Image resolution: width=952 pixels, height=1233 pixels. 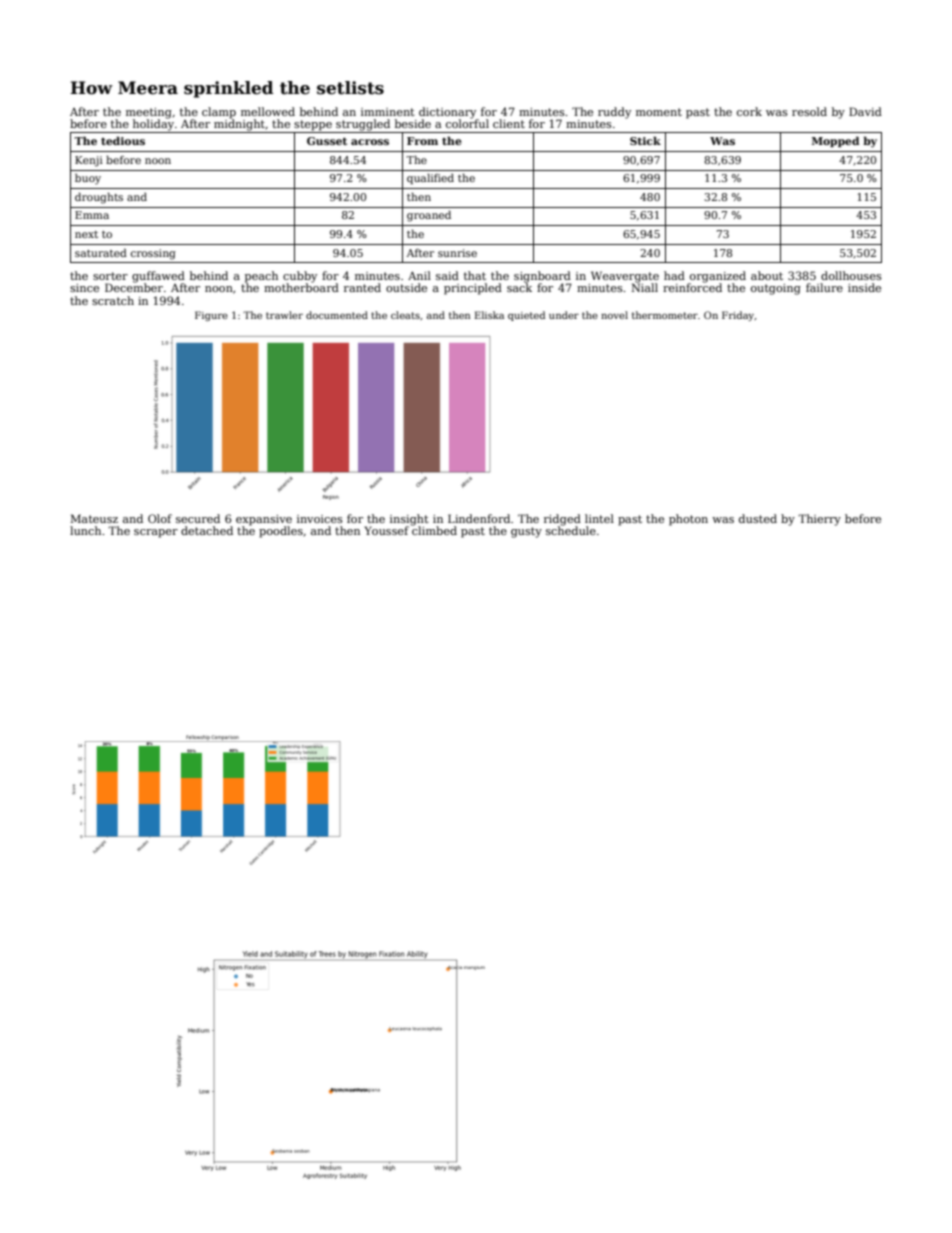 I want to click on meeting, so click(x=149, y=113).
